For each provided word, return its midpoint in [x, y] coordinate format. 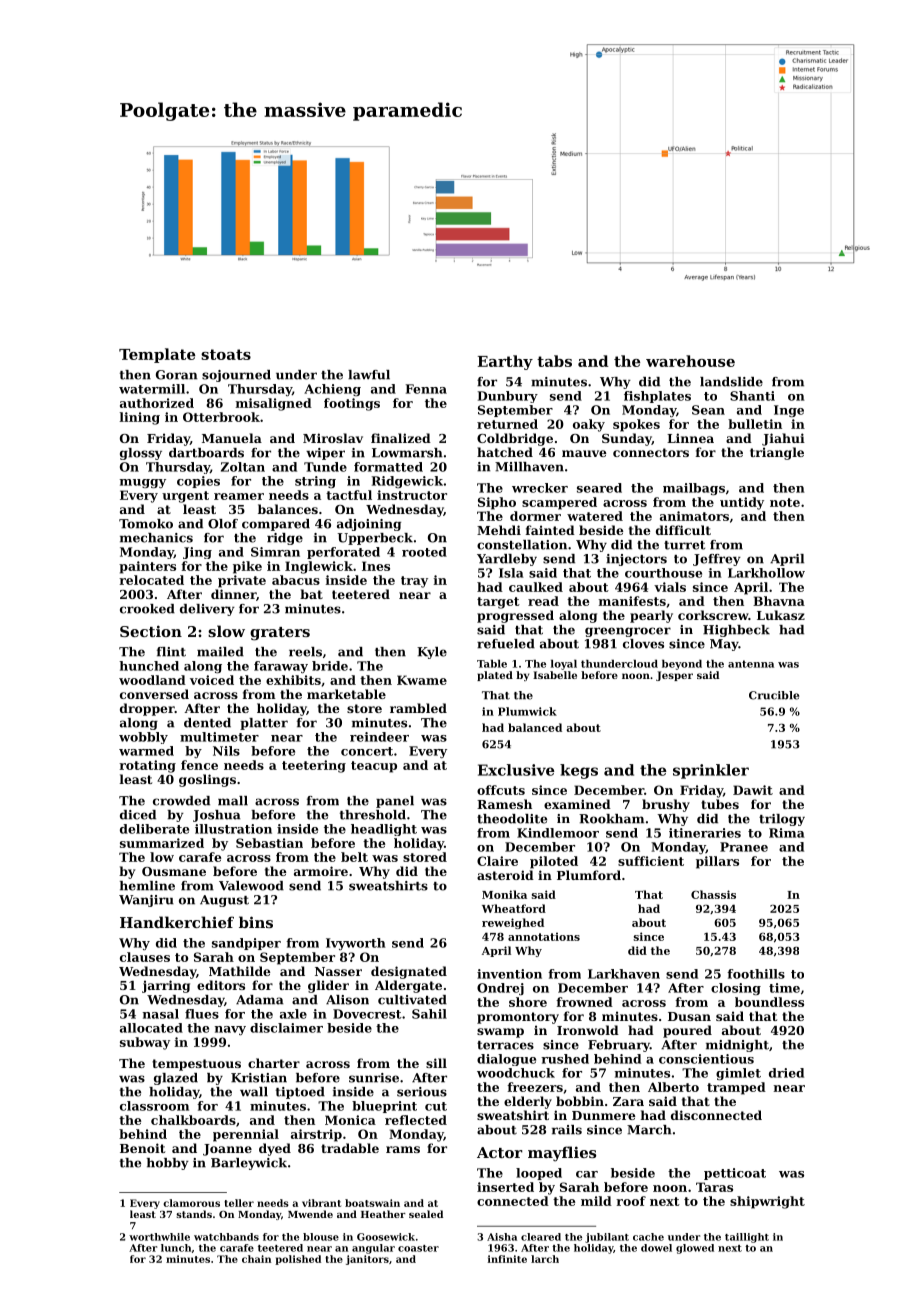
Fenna [426, 389]
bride [330, 666]
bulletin [755, 424]
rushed [565, 1059]
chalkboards [193, 1120]
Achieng [332, 390]
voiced [212, 680]
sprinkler [711, 771]
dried [786, 1073]
